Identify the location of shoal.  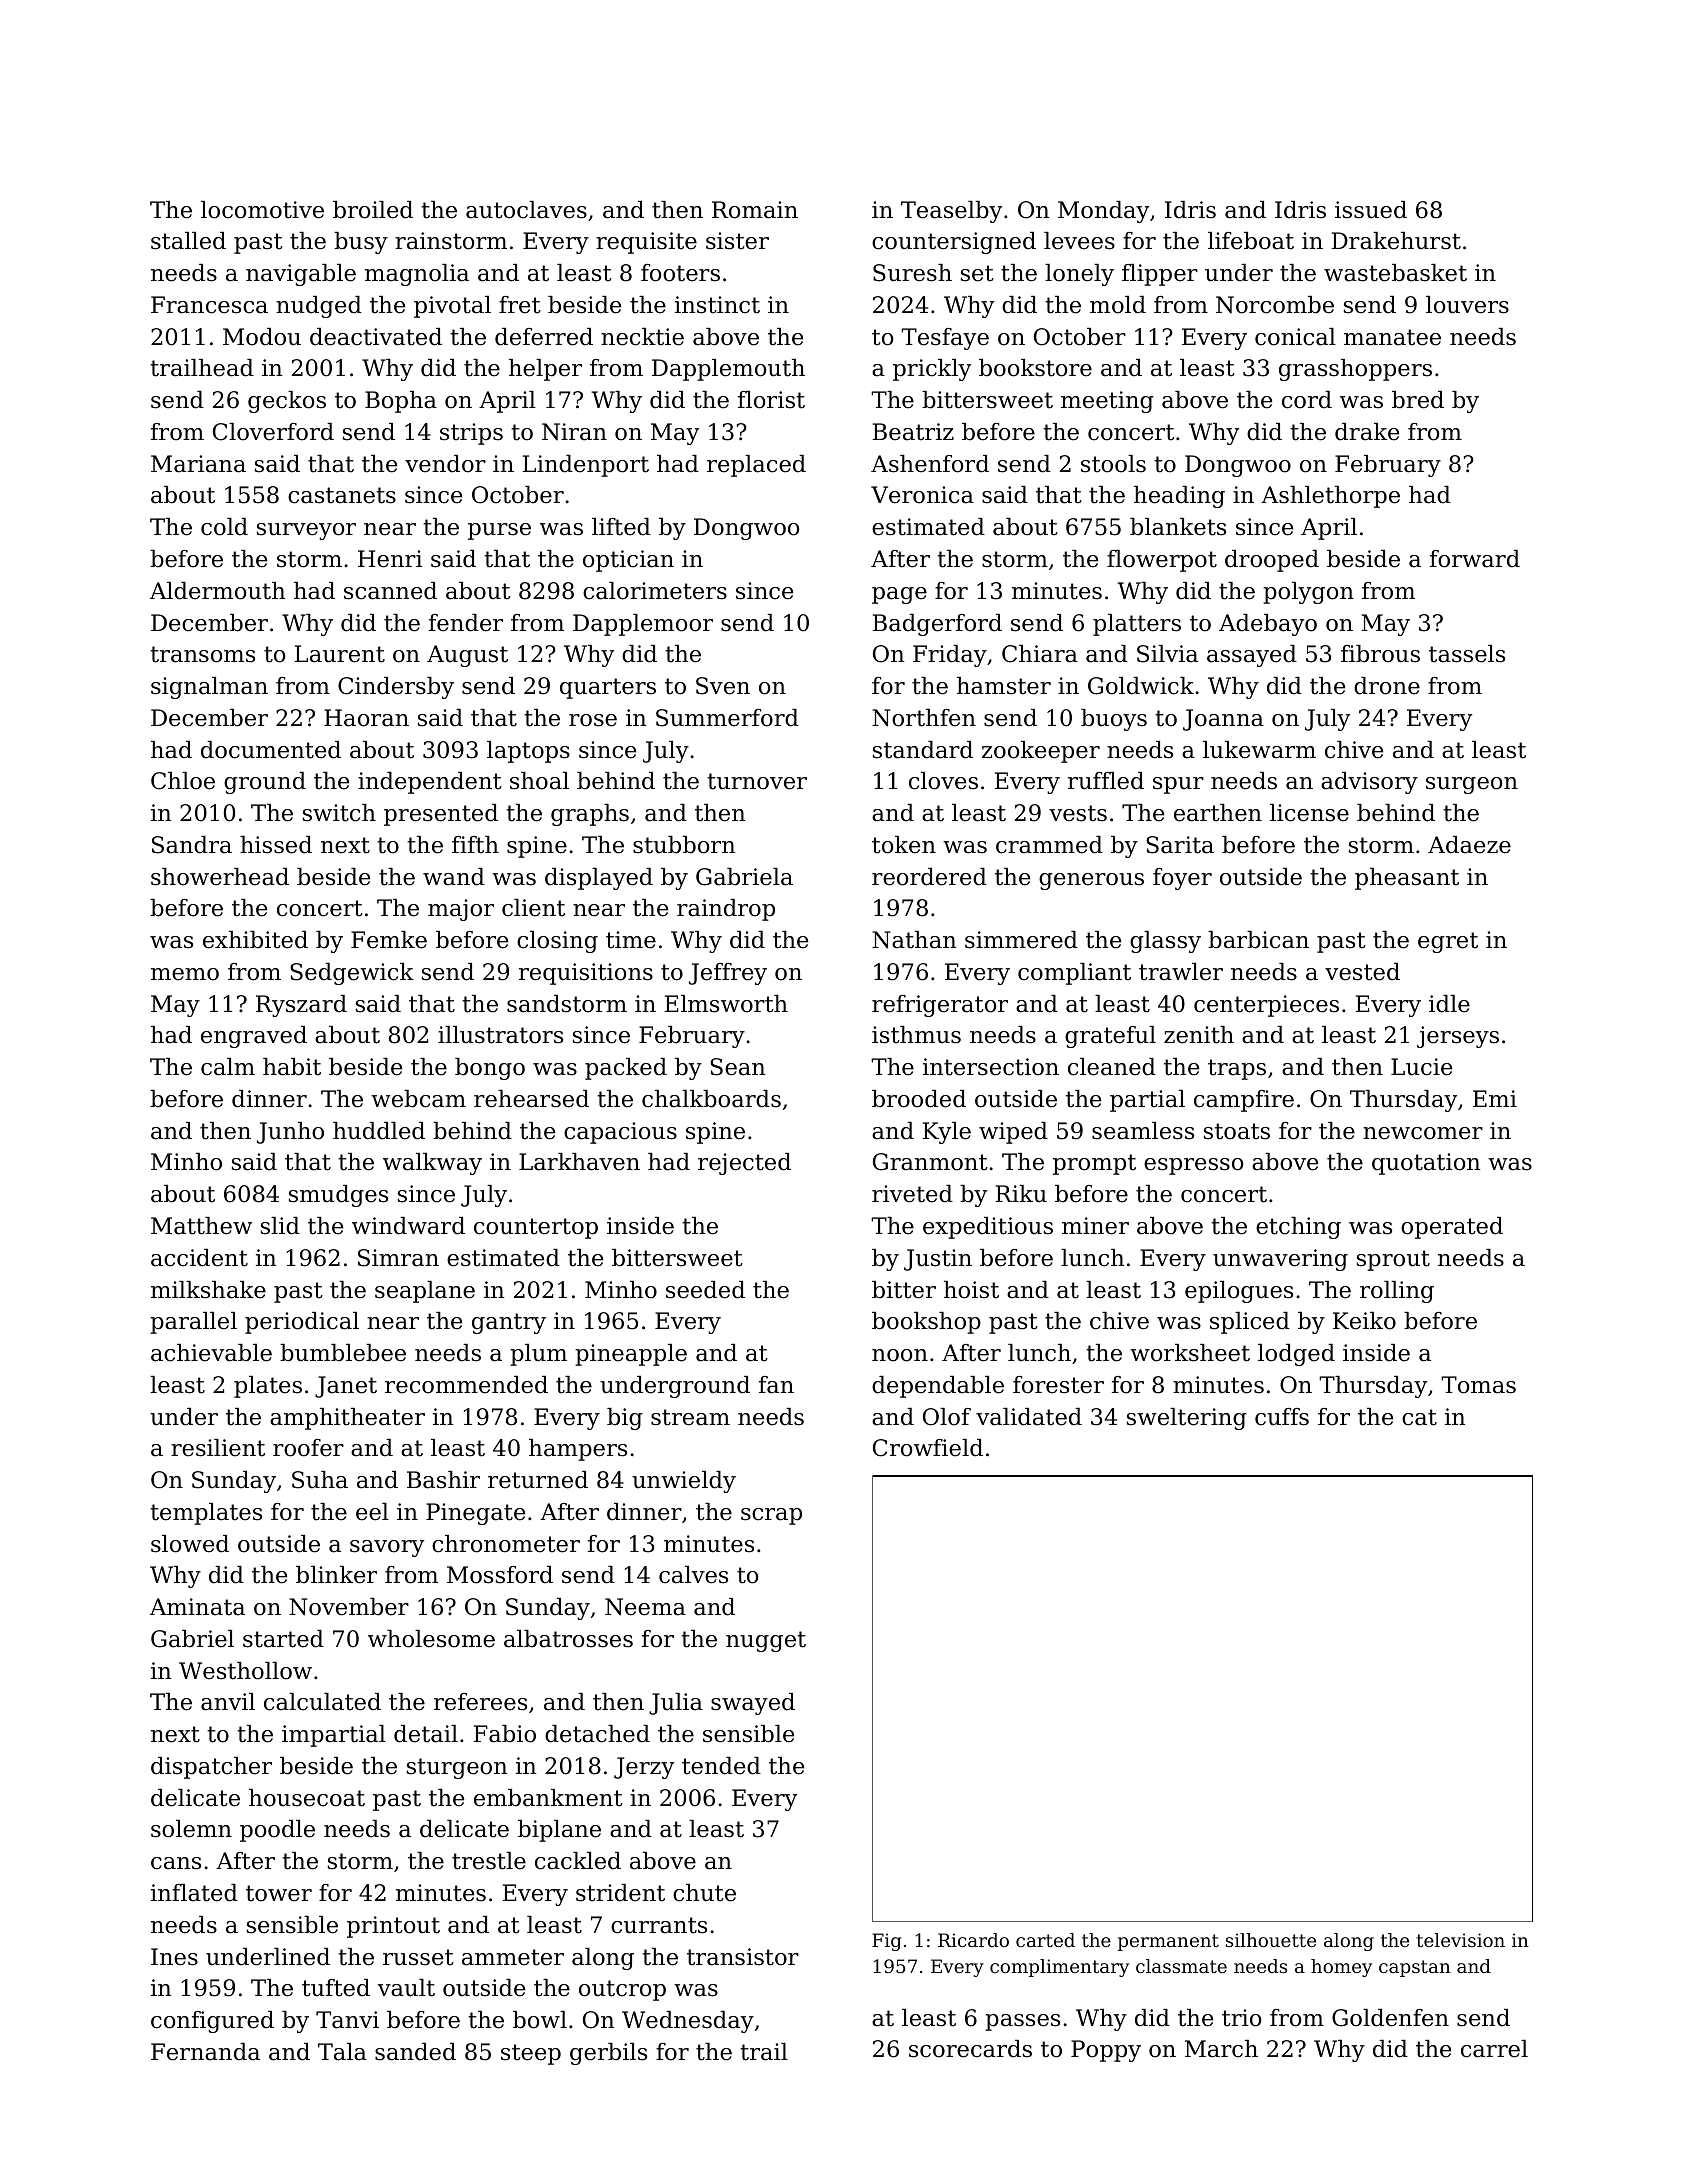
(539, 781).
